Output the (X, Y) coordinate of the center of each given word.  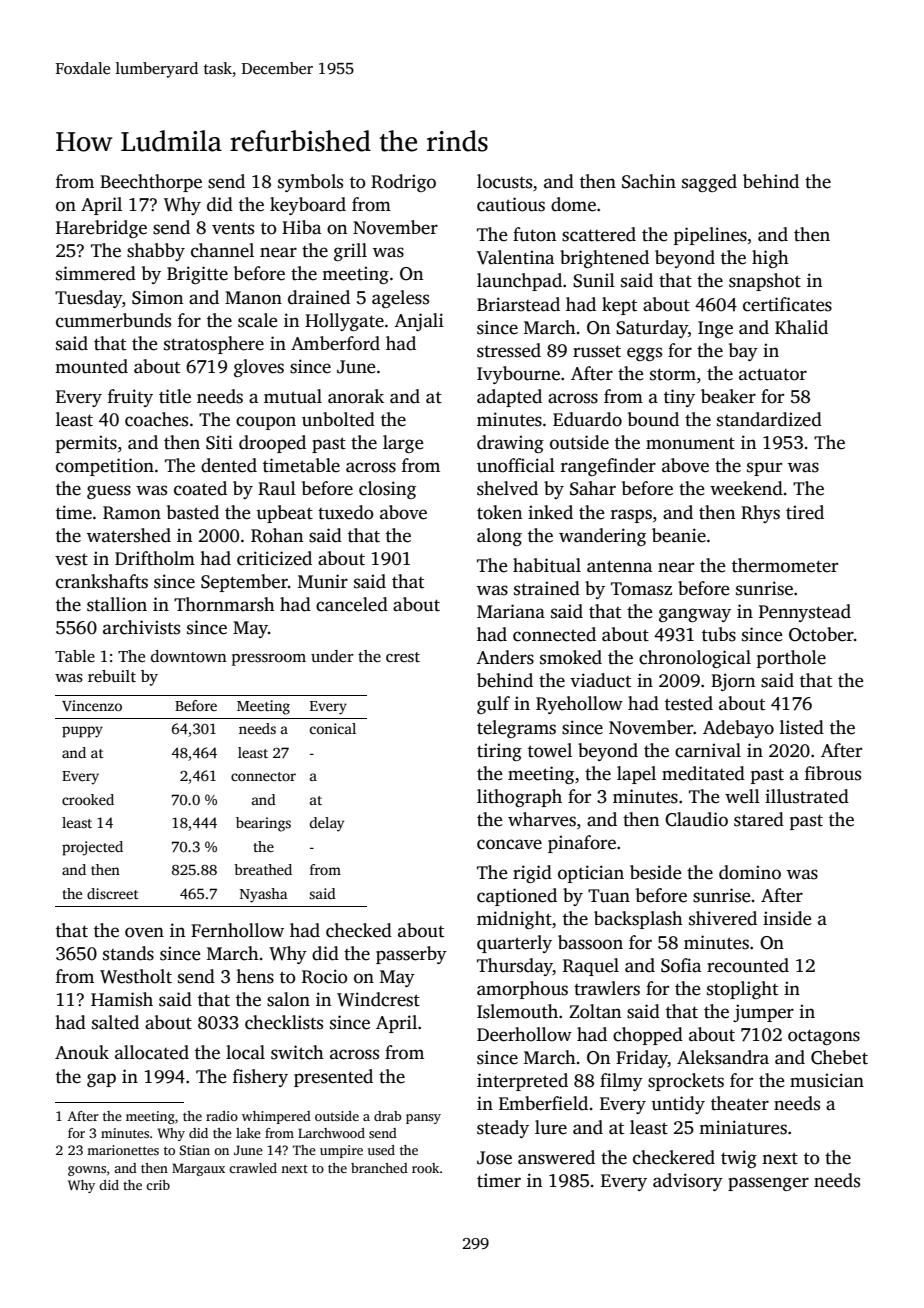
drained (319, 297)
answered (556, 1157)
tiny (679, 398)
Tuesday (88, 299)
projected (92, 848)
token (499, 512)
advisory (688, 1182)
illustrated (807, 796)
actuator (773, 374)
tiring (499, 752)
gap (101, 1080)
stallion (117, 604)
